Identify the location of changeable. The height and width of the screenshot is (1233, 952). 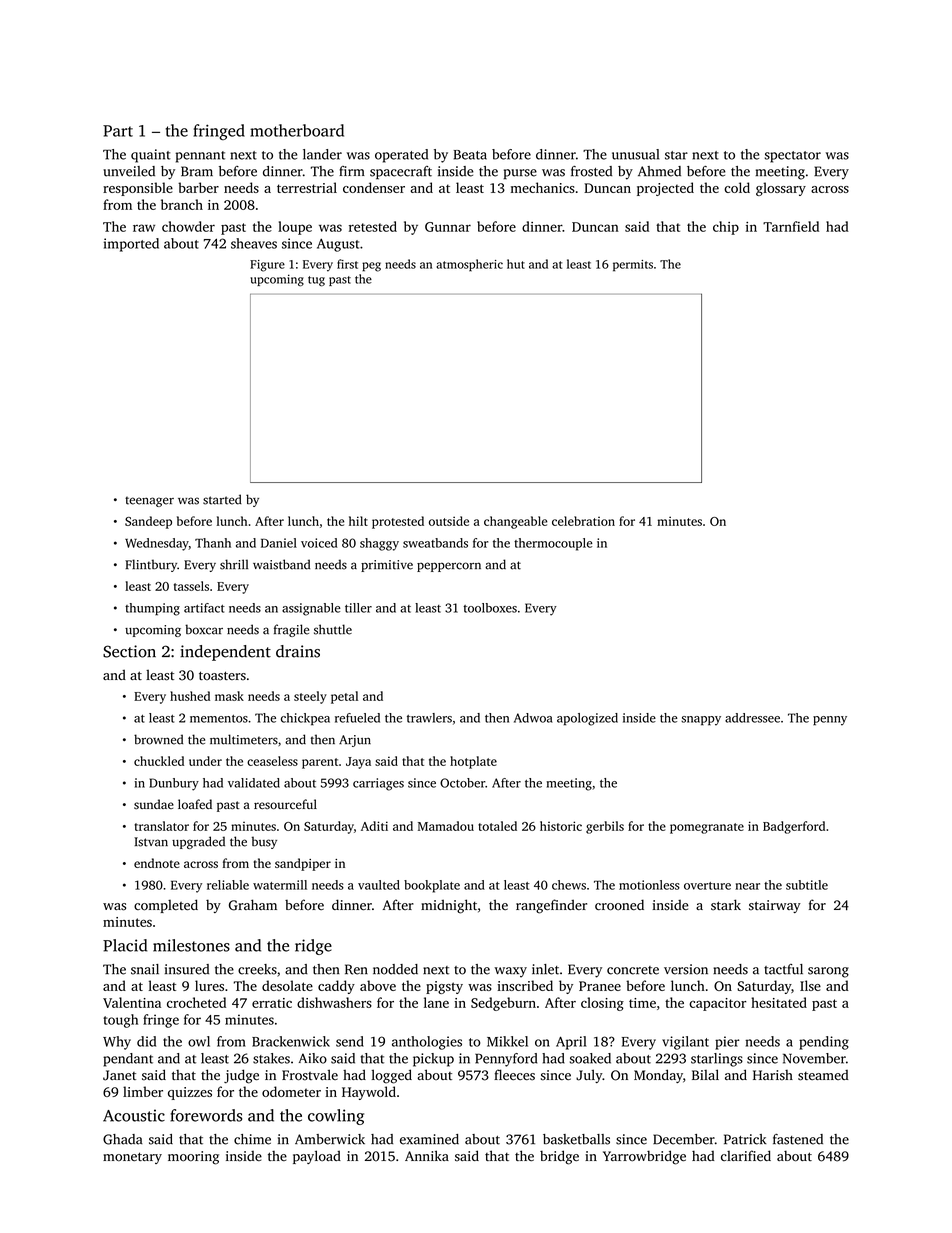
(515, 522).
